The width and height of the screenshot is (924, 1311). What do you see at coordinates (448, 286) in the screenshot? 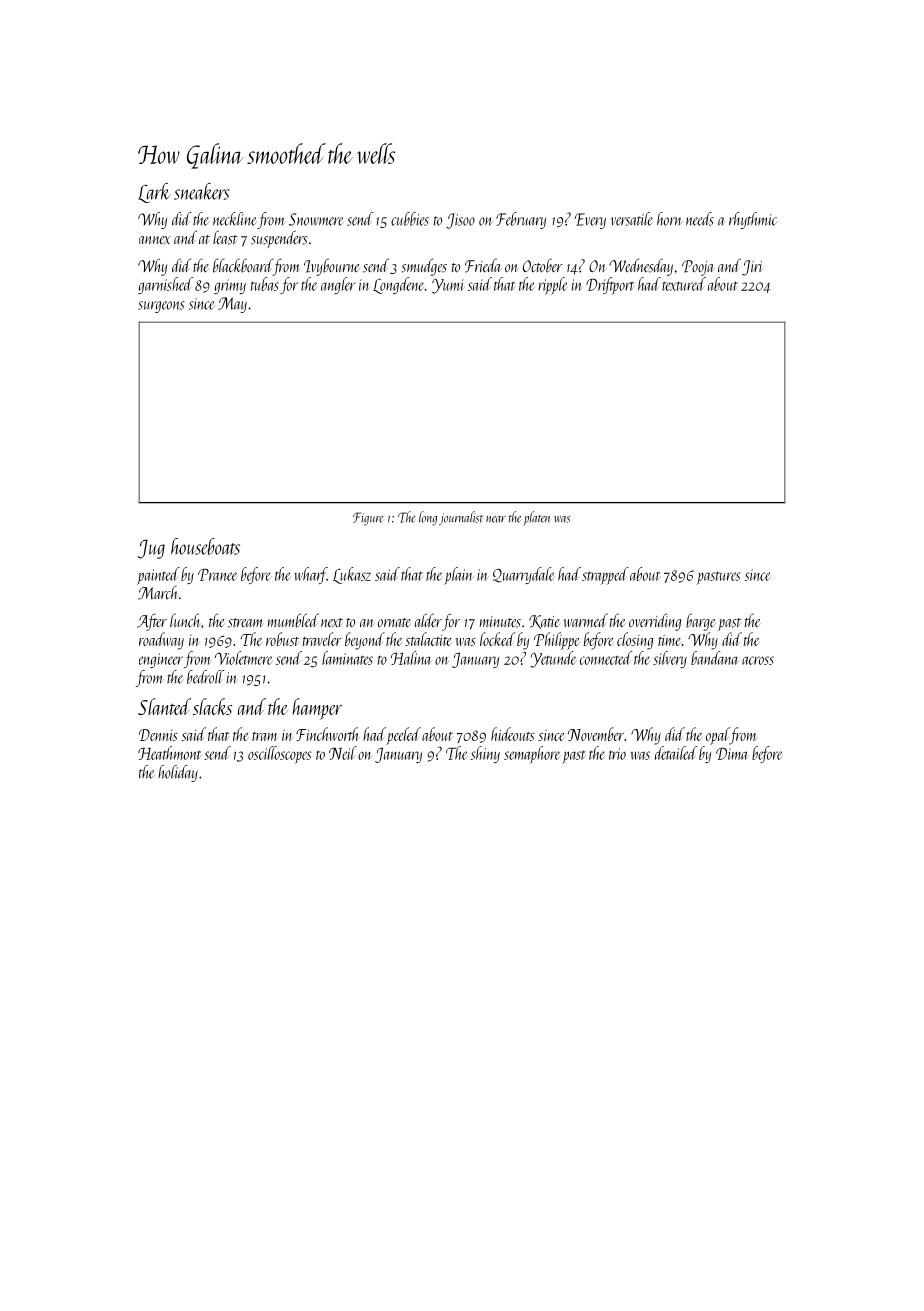
I see `Yumi` at bounding box center [448, 286].
